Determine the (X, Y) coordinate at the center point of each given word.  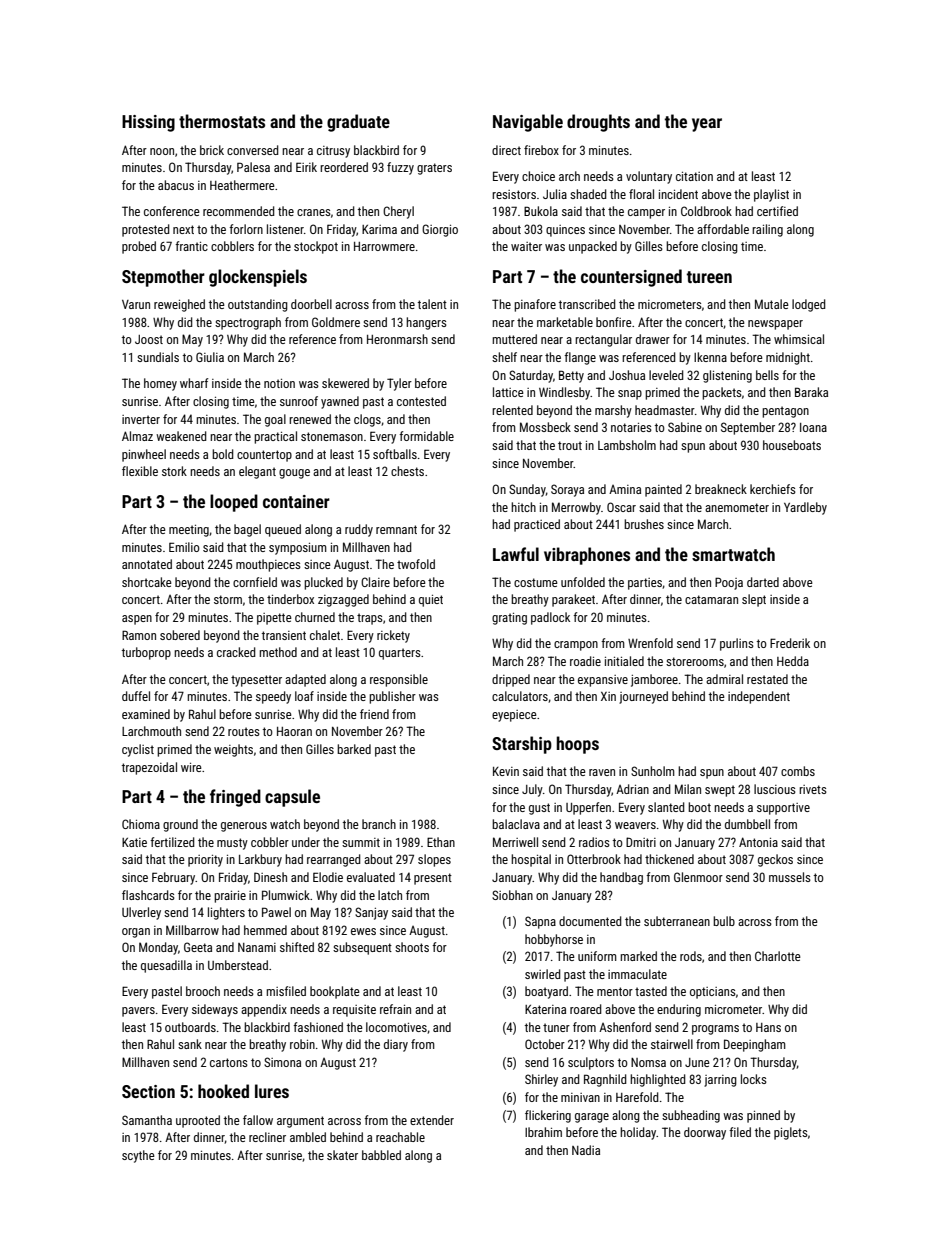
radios (594, 842)
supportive (783, 809)
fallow (258, 1120)
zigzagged (343, 600)
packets (722, 393)
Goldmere (336, 322)
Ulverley (141, 913)
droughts (598, 123)
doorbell (311, 304)
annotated (147, 564)
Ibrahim (543, 1132)
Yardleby (805, 508)
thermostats (222, 121)
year (707, 125)
